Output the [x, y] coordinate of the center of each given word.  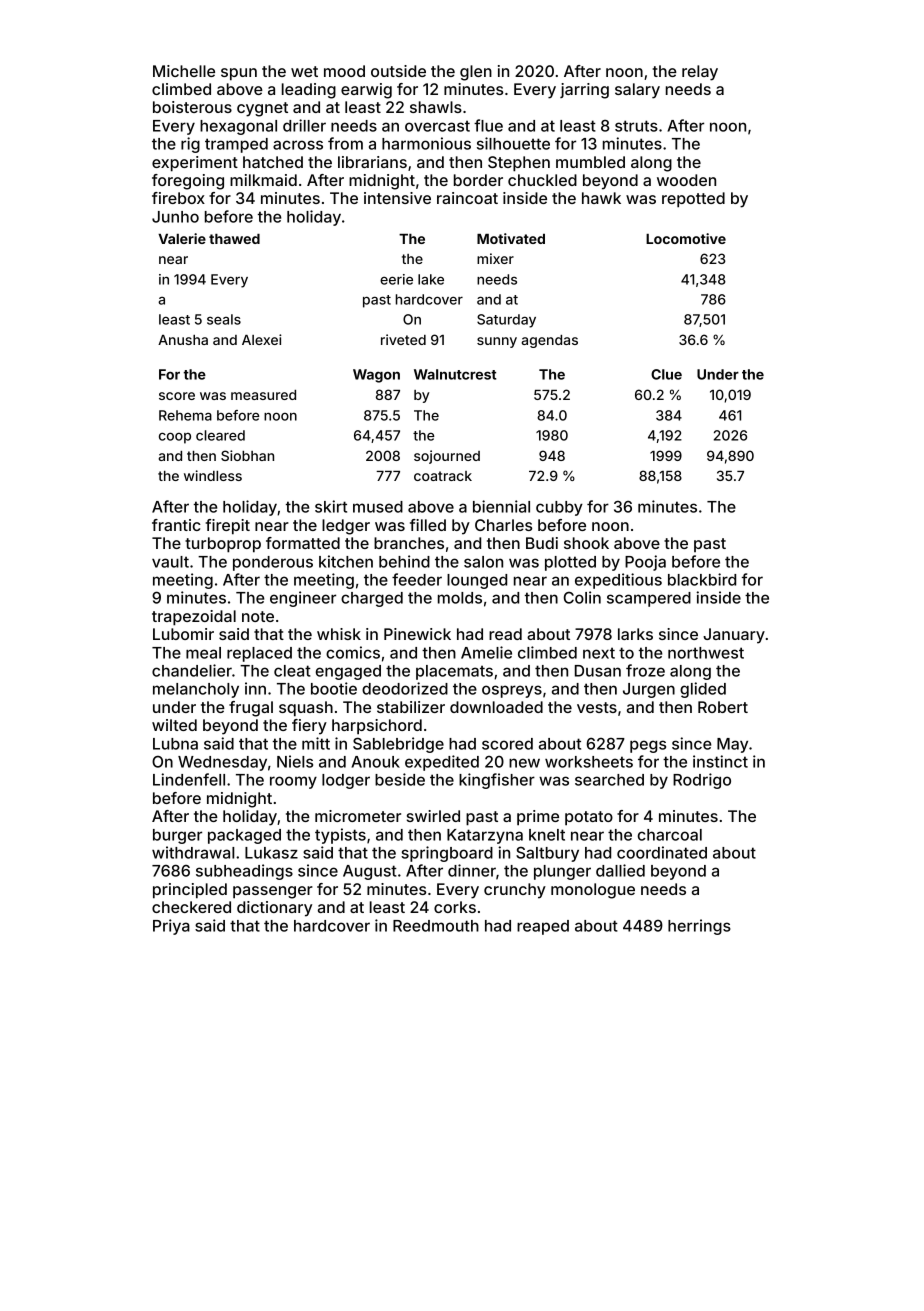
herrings [699, 927]
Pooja [645, 563]
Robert [723, 707]
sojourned [447, 457]
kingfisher [497, 781]
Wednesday [222, 763]
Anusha [183, 340]
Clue [666, 374]
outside [398, 71]
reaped [543, 927]
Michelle [184, 71]
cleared [220, 435]
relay [700, 73]
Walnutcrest [455, 374]
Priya [171, 927]
